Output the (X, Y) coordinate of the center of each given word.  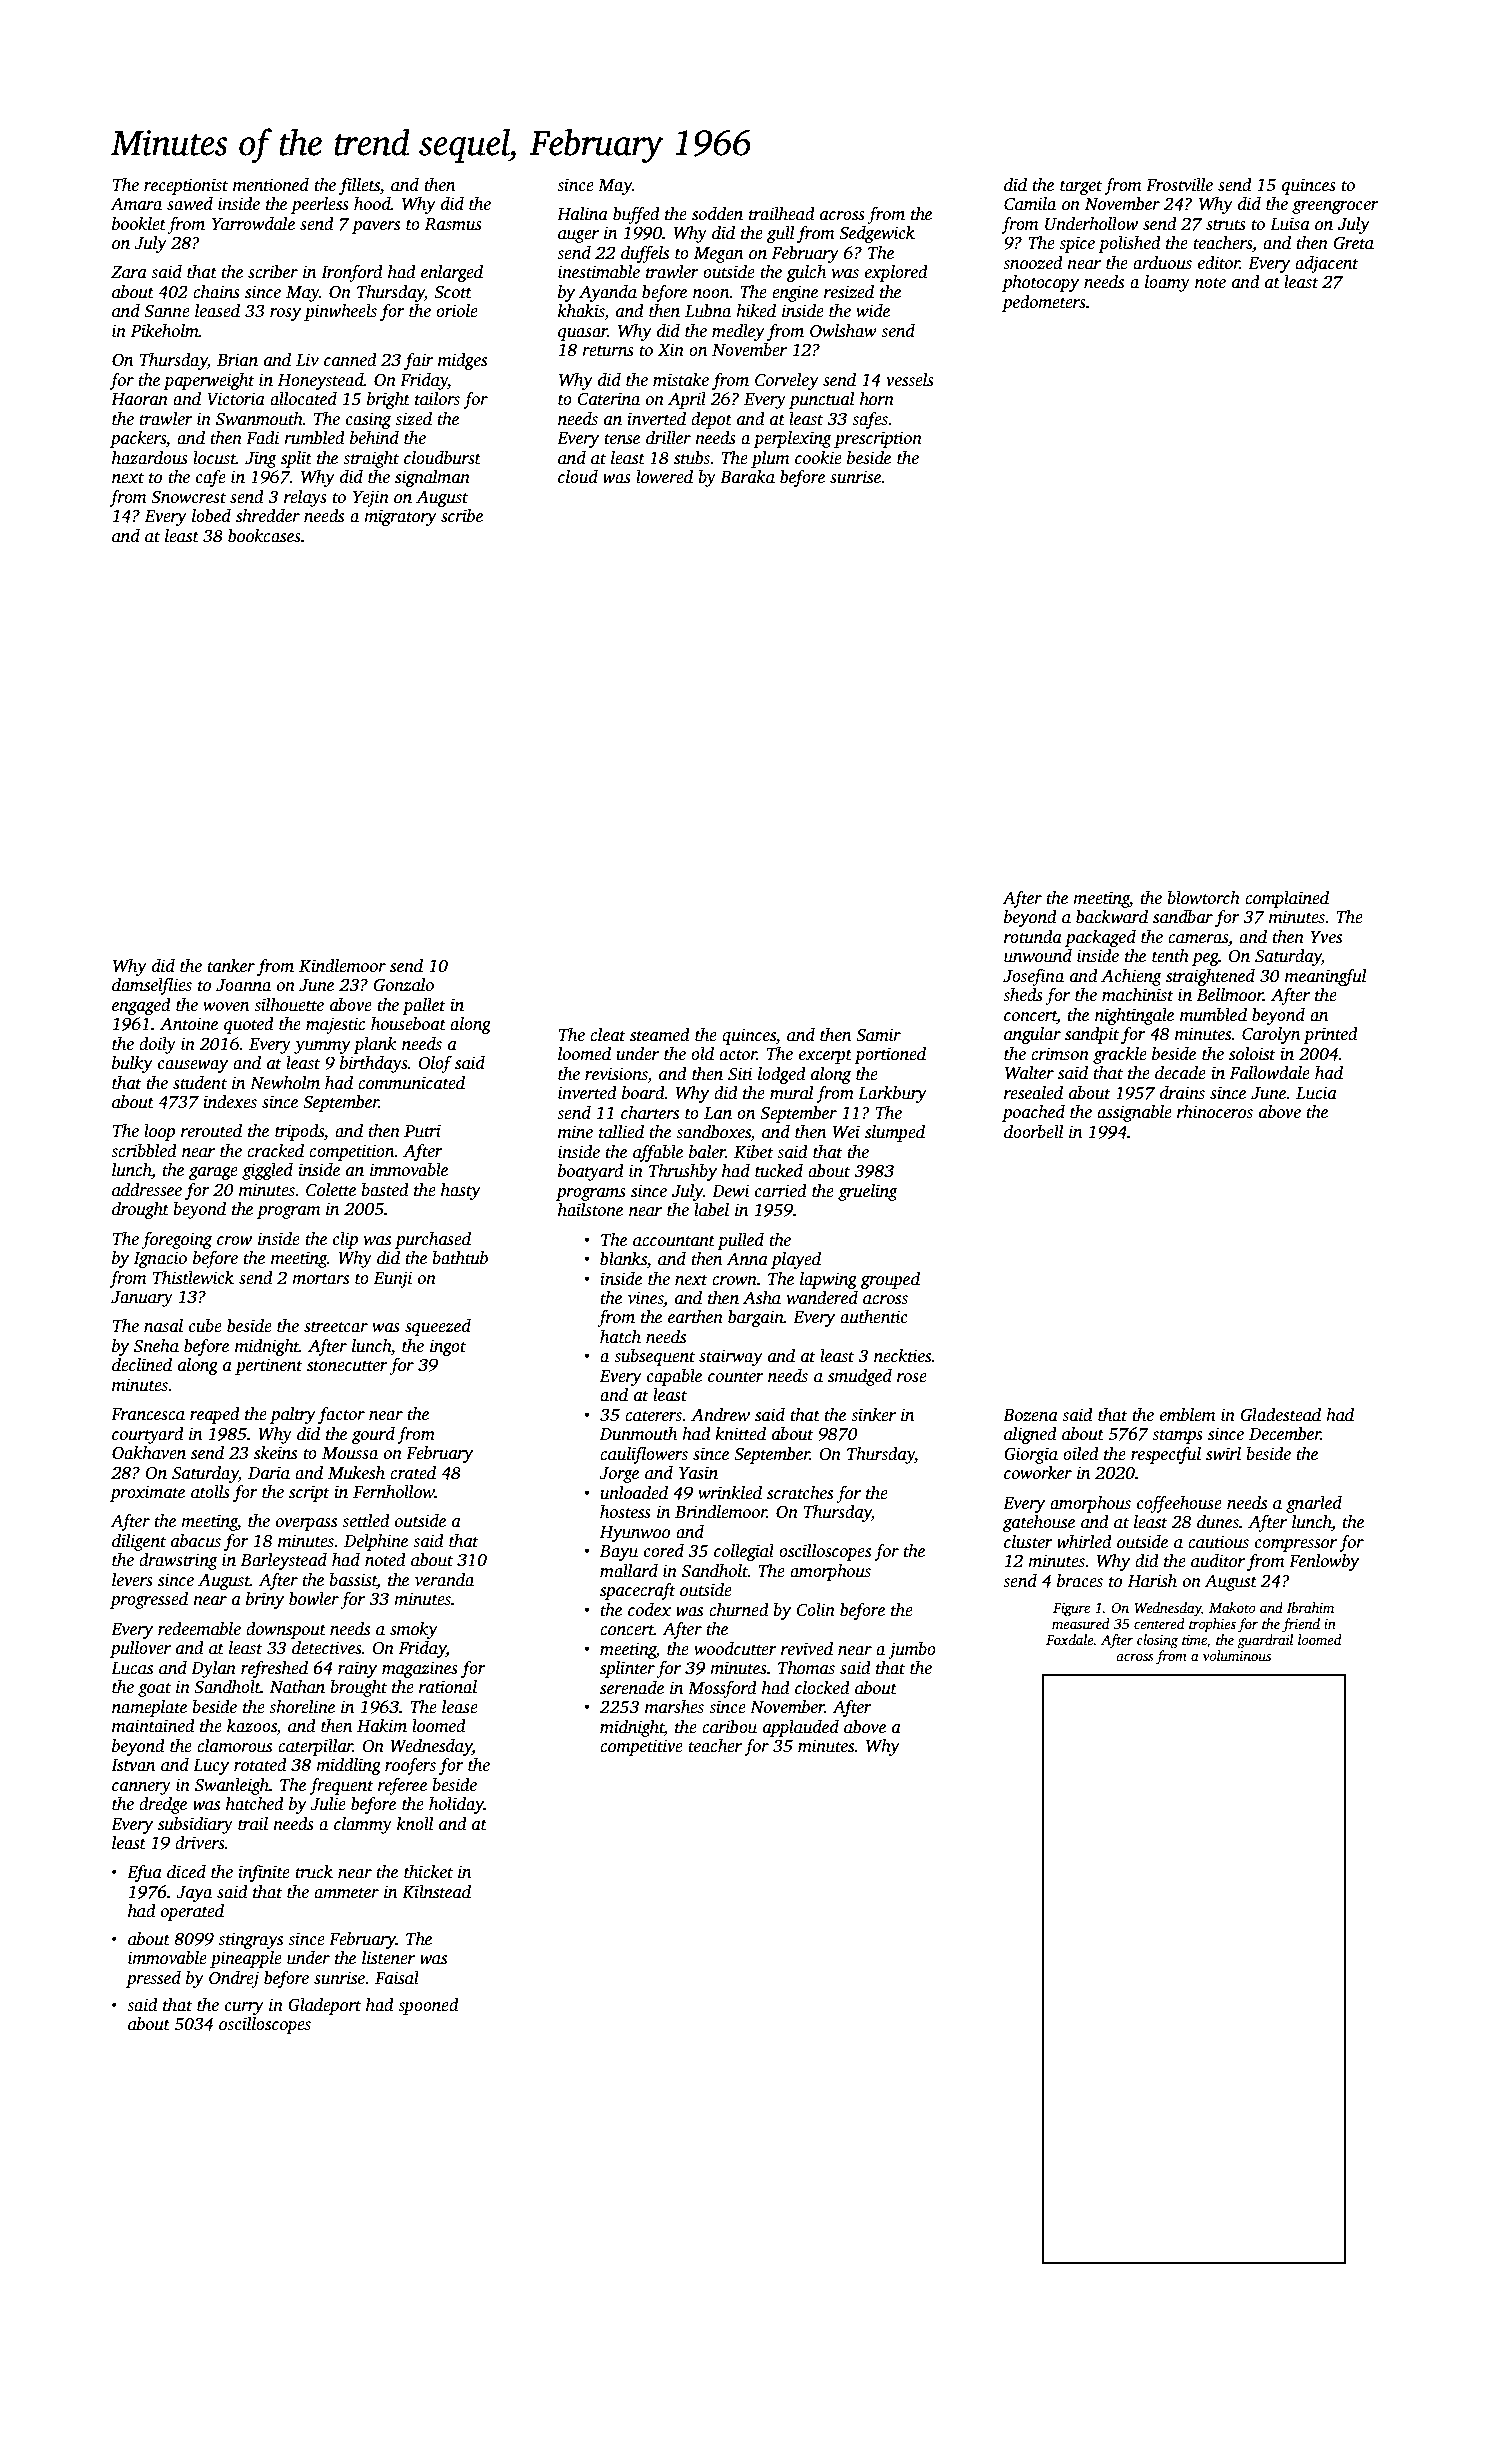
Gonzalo (404, 985)
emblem (1188, 1415)
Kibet (754, 1152)
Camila (1030, 204)
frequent (341, 1786)
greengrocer (1335, 207)
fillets (359, 186)
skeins (275, 1453)
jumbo (912, 1650)
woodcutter (735, 1649)
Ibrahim (1310, 1607)
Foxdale (1070, 1639)
